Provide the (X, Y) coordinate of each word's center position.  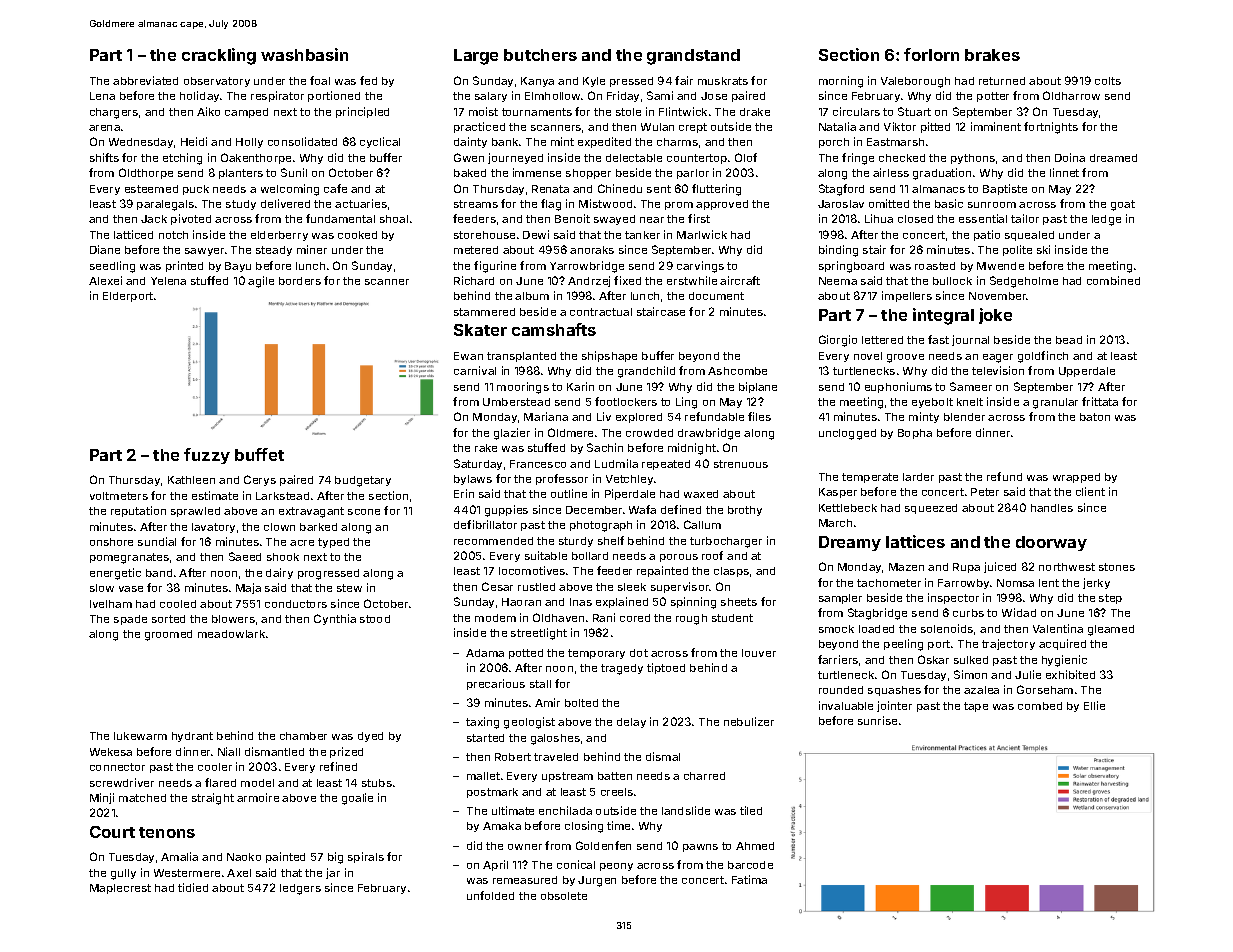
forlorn (931, 54)
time (618, 825)
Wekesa (111, 752)
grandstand (693, 57)
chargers (114, 113)
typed (333, 543)
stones (1117, 567)
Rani (604, 617)
